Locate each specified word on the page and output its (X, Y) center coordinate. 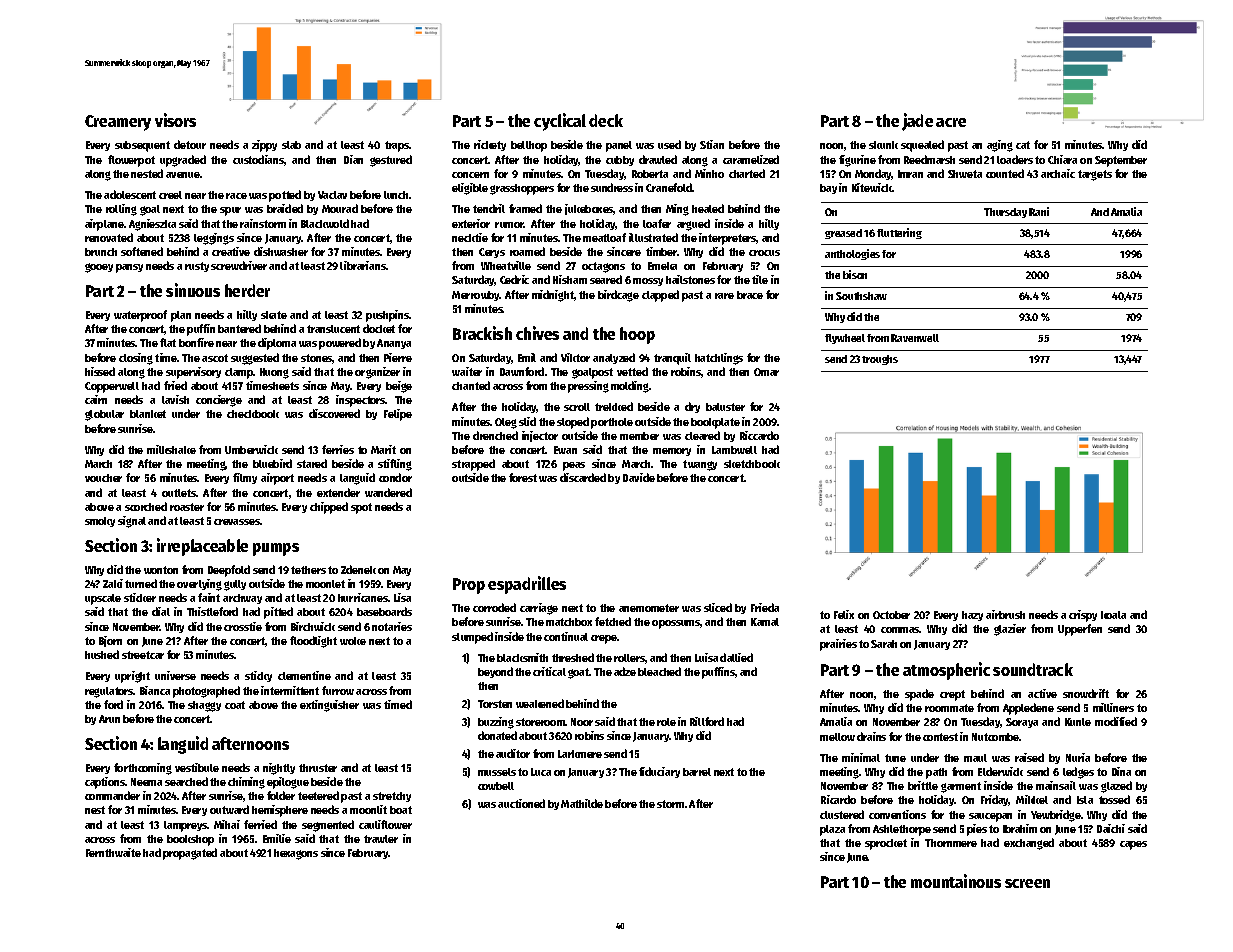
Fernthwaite (113, 852)
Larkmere (580, 754)
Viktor (575, 357)
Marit (383, 449)
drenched (495, 435)
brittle (923, 785)
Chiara (1062, 159)
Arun (109, 719)
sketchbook (752, 464)
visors (175, 120)
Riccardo (759, 435)
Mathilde (582, 803)
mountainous (956, 881)
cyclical (560, 122)
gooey (99, 268)
